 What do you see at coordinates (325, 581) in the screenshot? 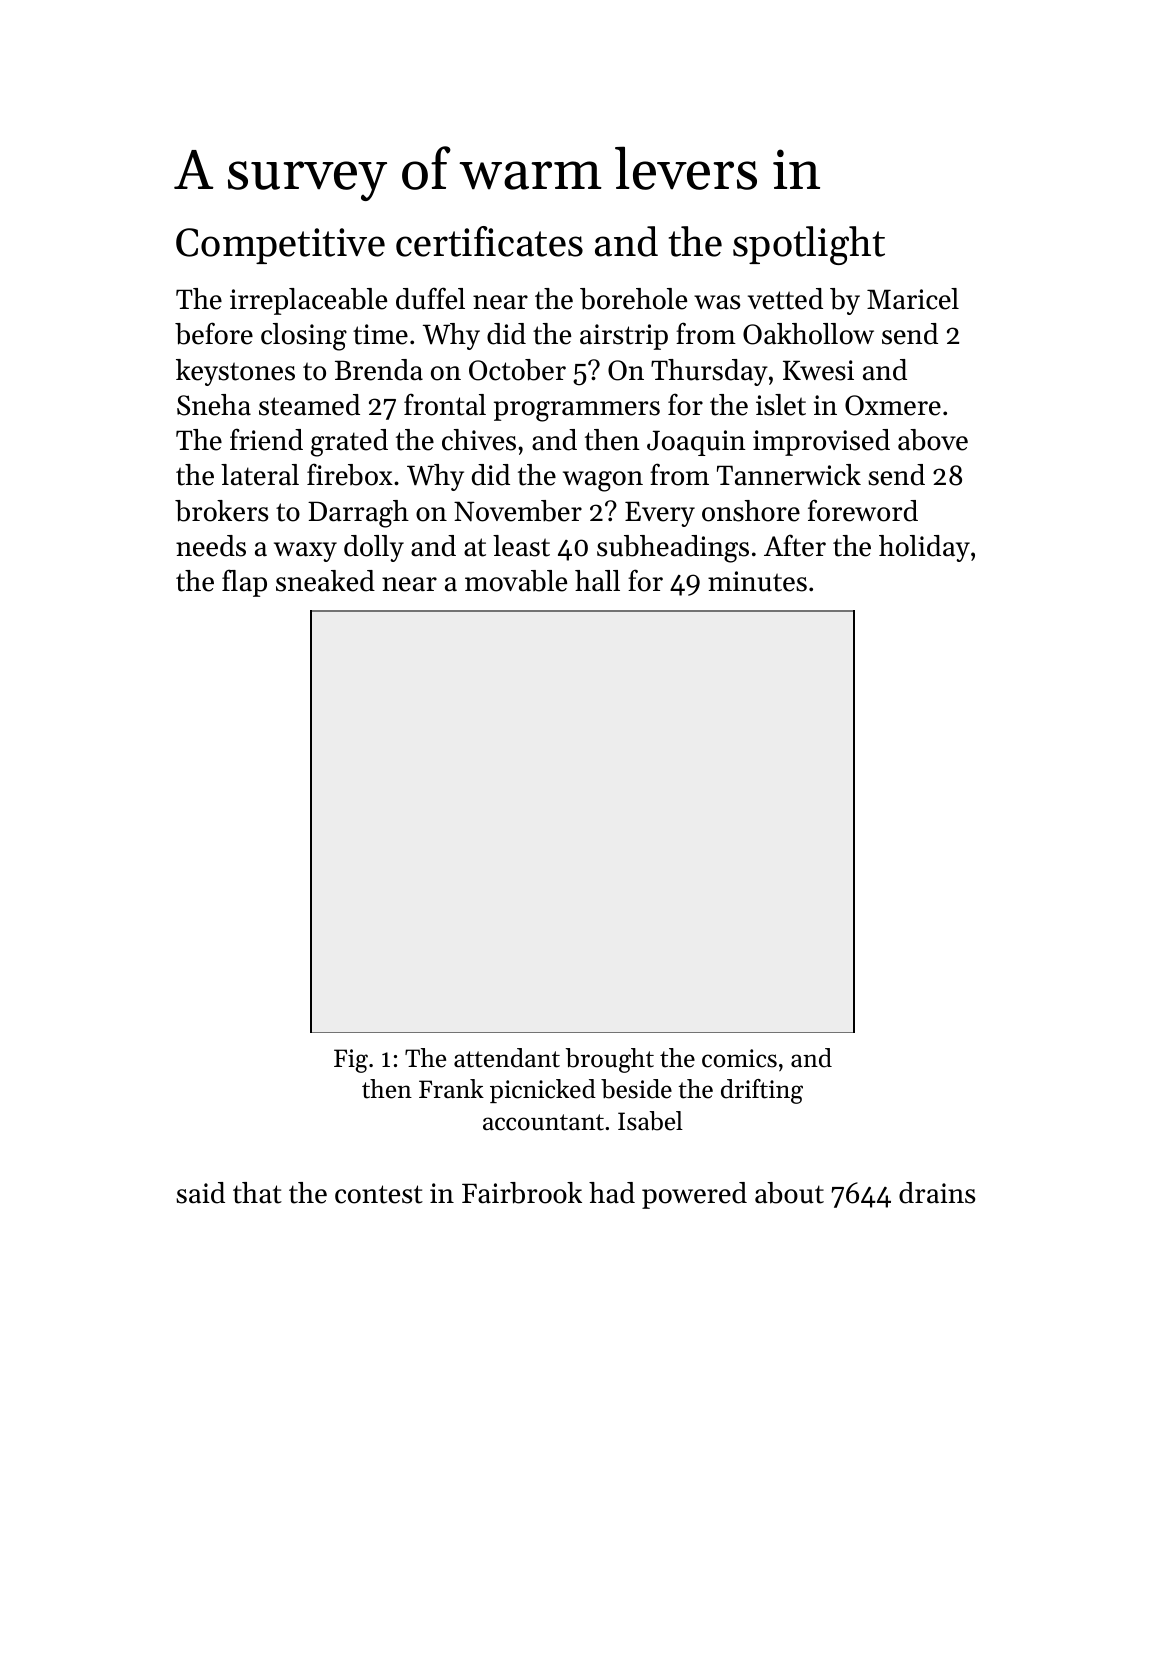
I see `sneaked` at bounding box center [325, 581].
